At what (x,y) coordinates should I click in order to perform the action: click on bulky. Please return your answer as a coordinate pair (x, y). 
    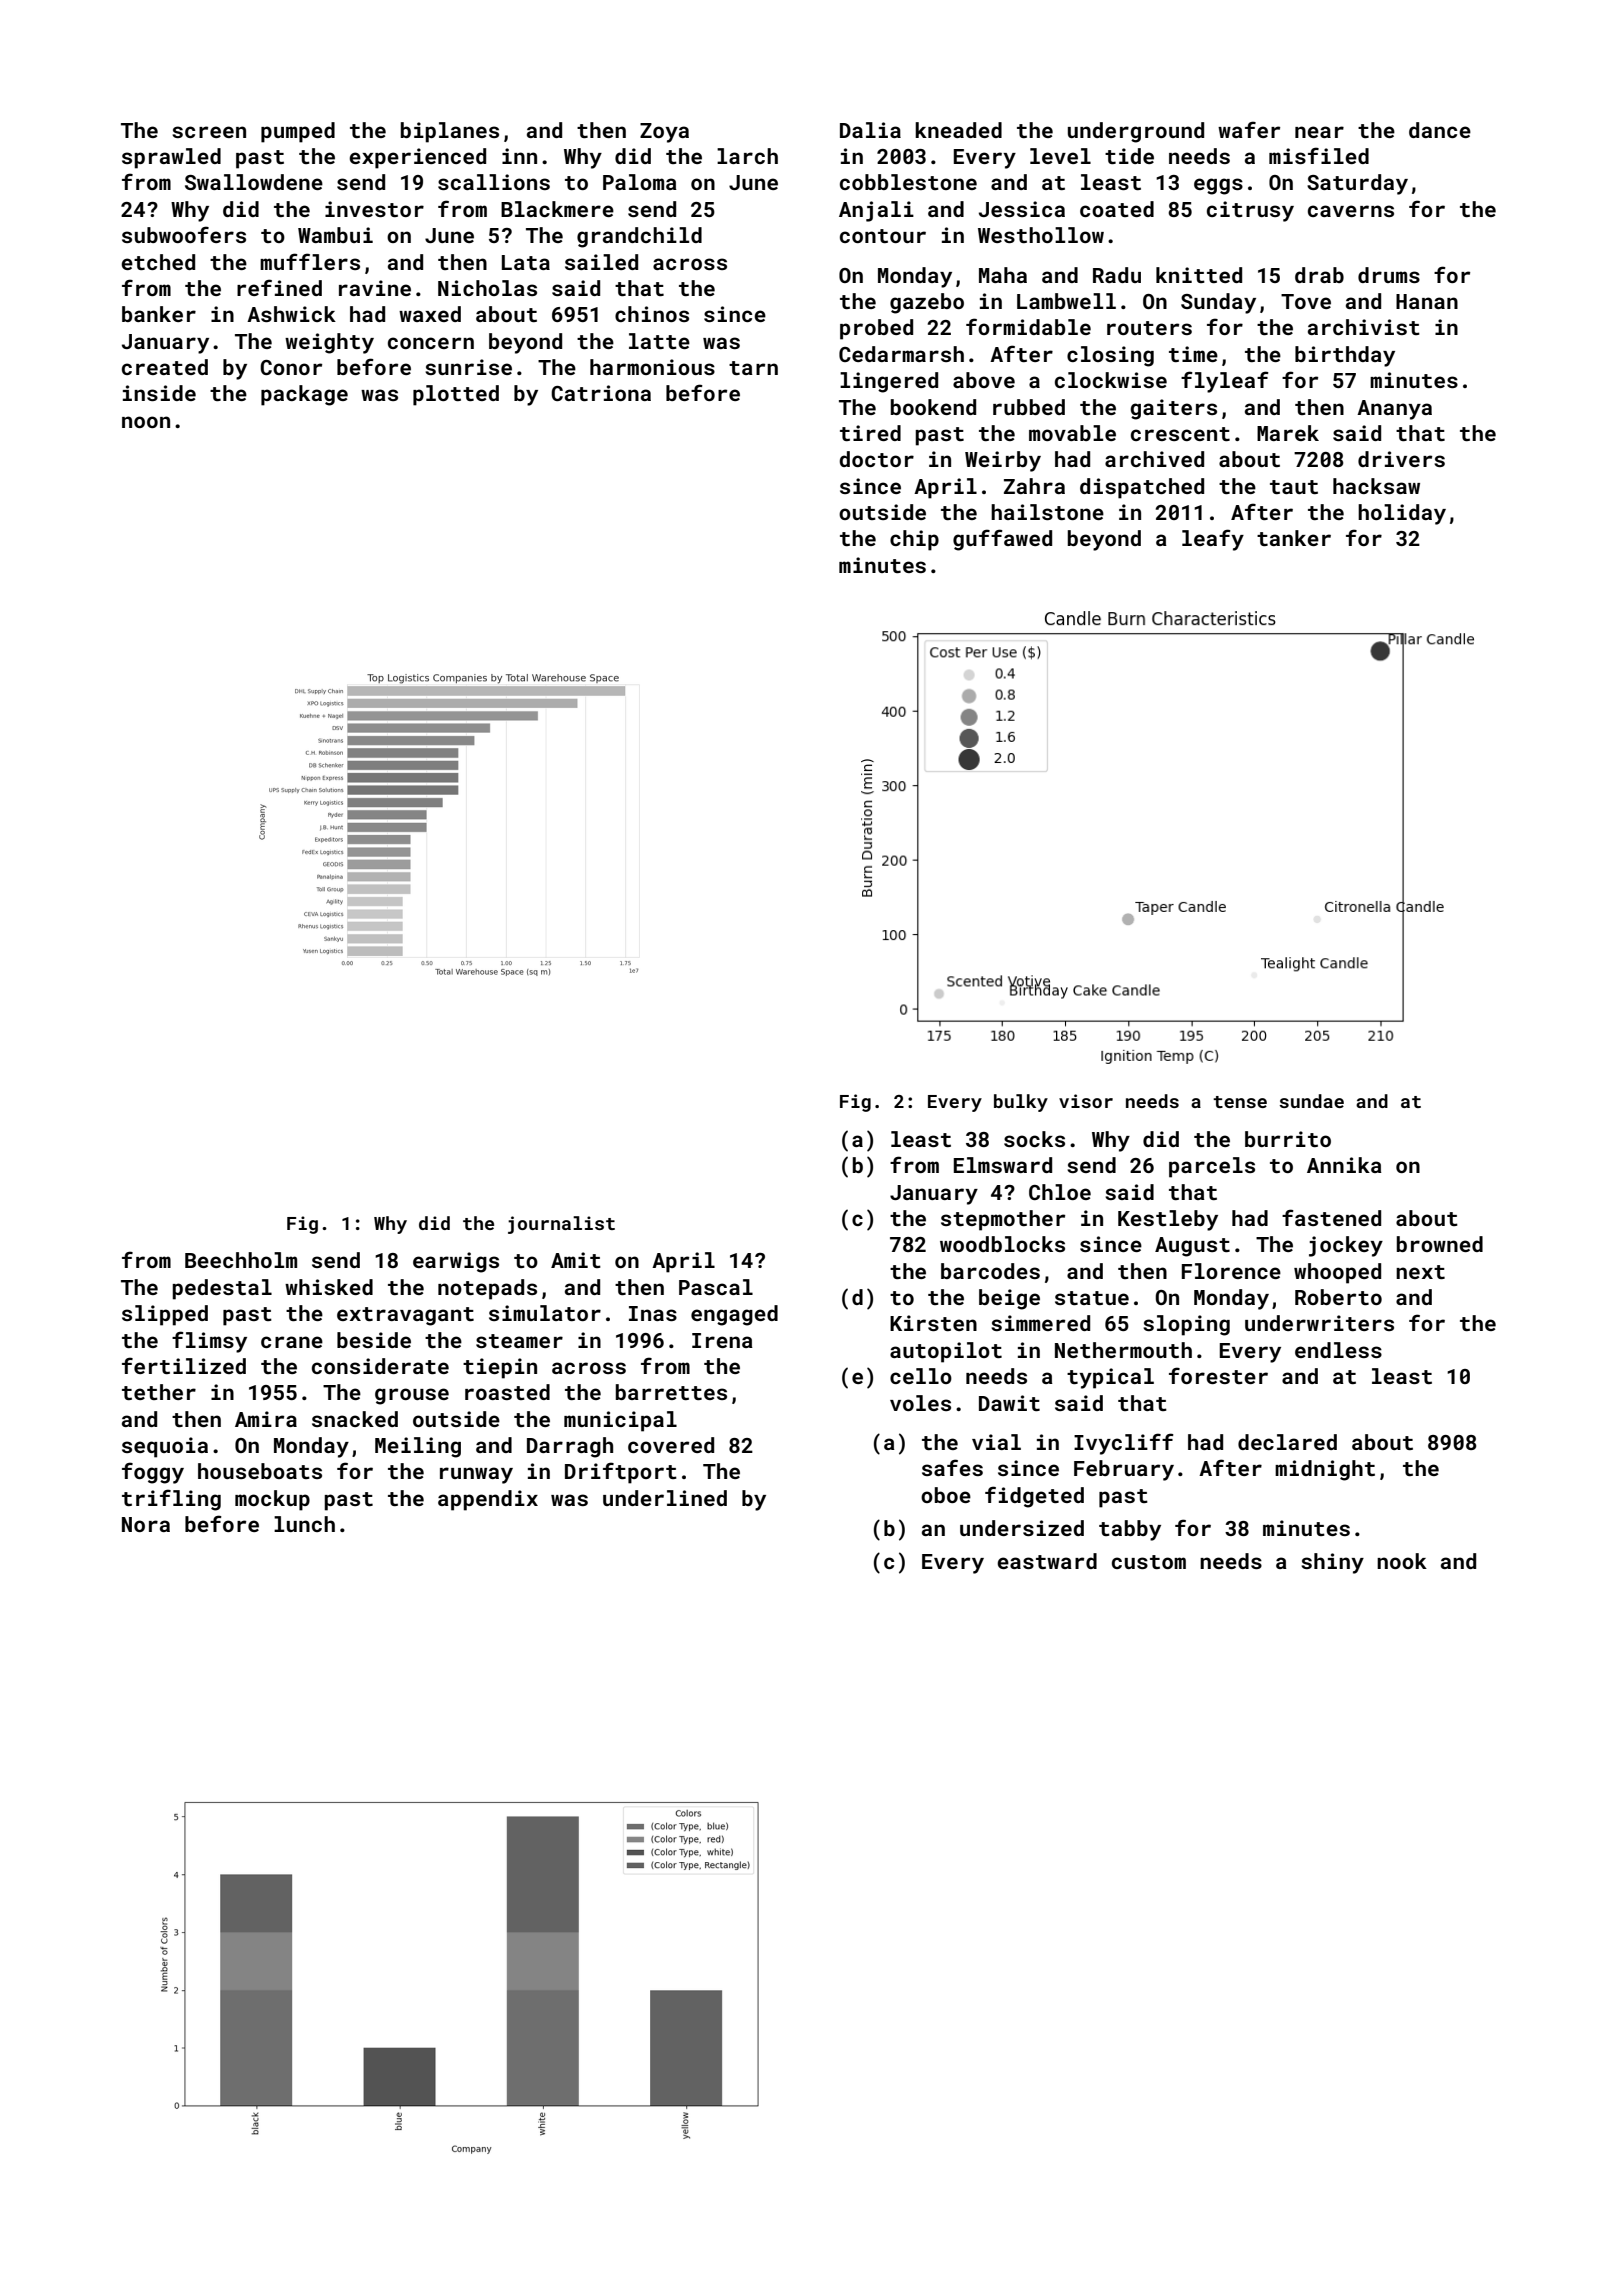
    Looking at the image, I should click on (1021, 1103).
